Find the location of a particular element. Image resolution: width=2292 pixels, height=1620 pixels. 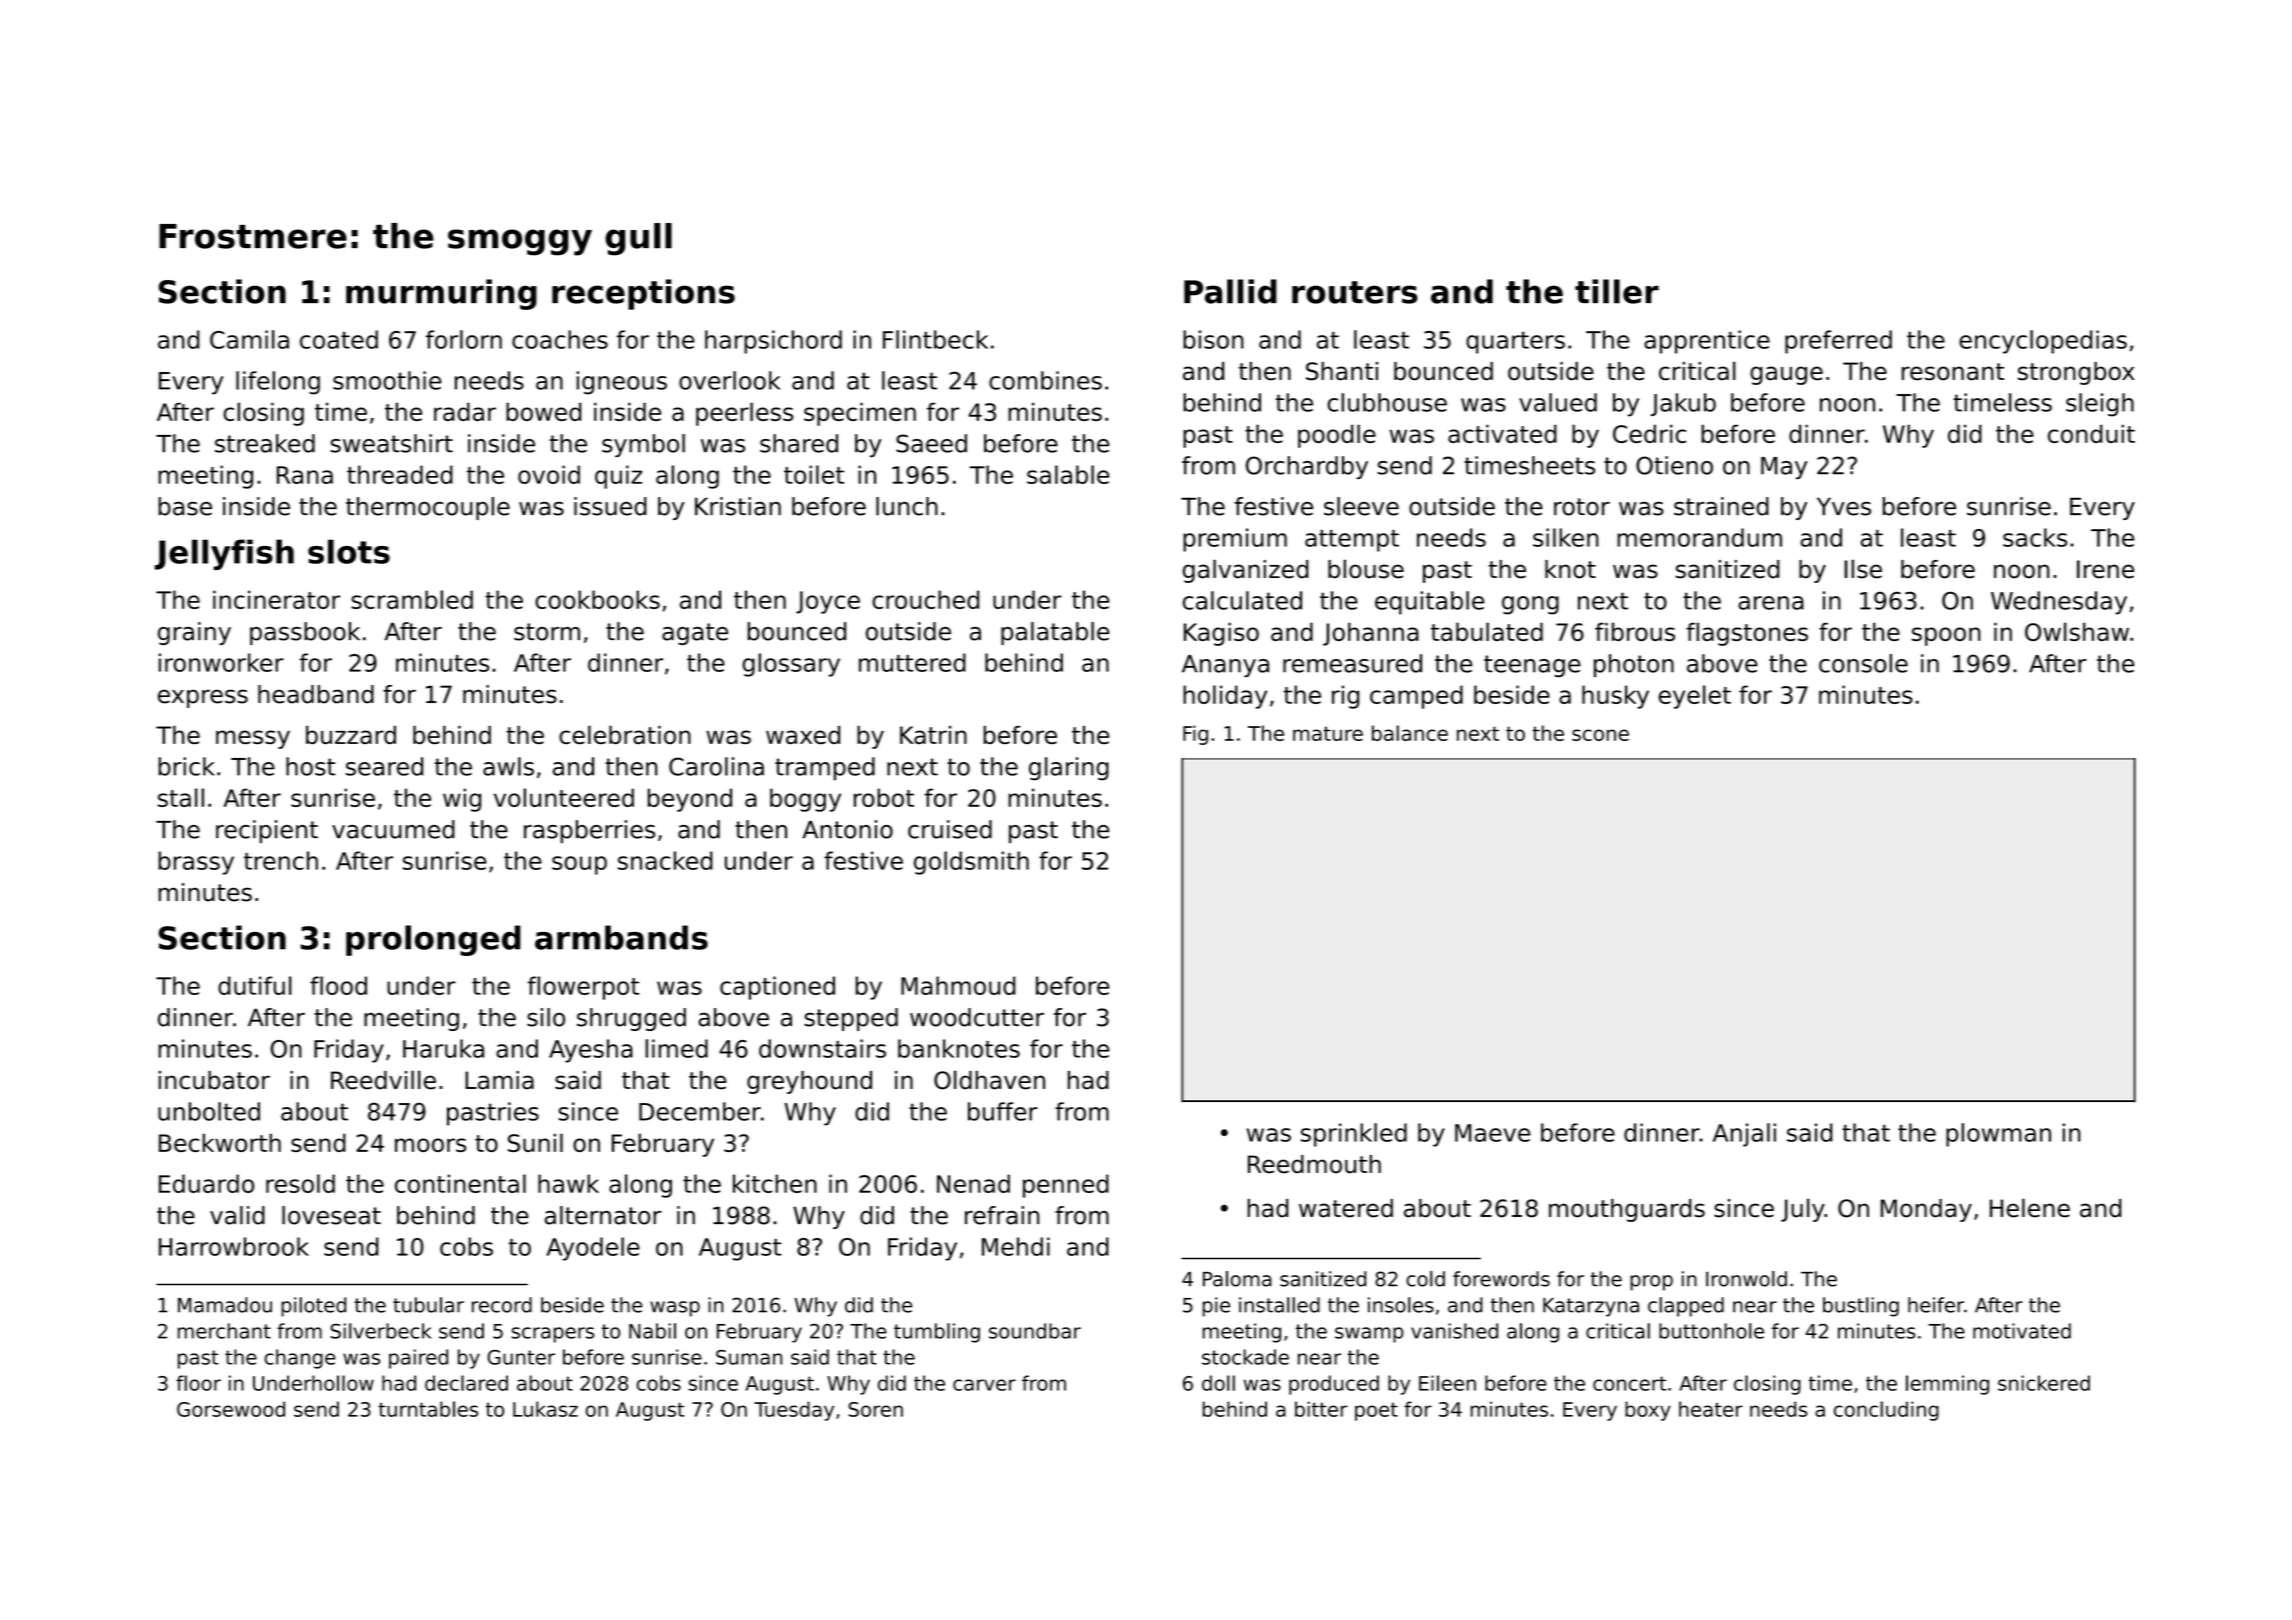

eyelet is located at coordinates (1695, 697).
